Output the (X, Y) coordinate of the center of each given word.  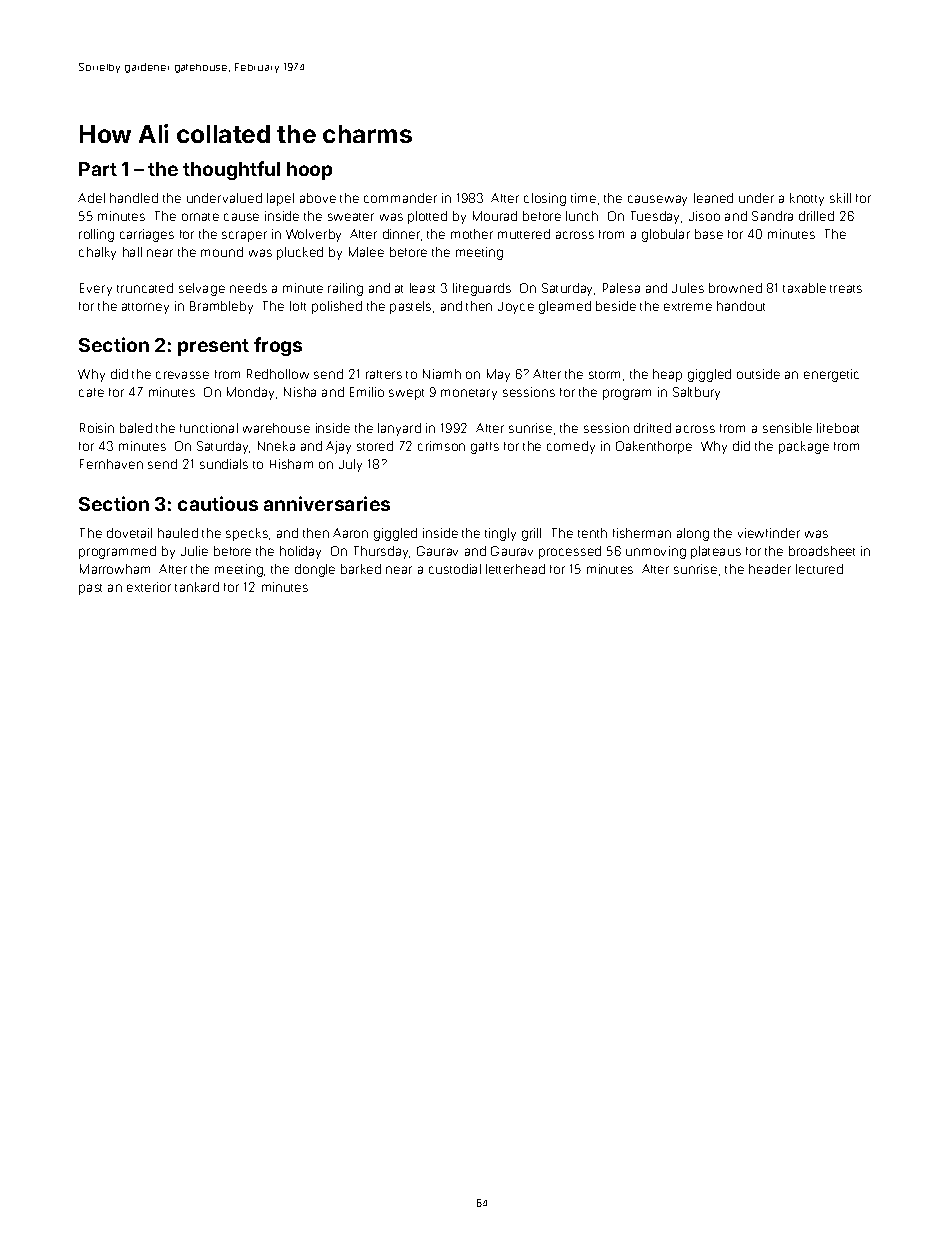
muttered (524, 234)
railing (345, 289)
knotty (807, 199)
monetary (469, 394)
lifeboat (838, 428)
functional (209, 428)
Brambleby (221, 307)
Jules (688, 288)
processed (570, 552)
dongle (315, 570)
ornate (200, 217)
